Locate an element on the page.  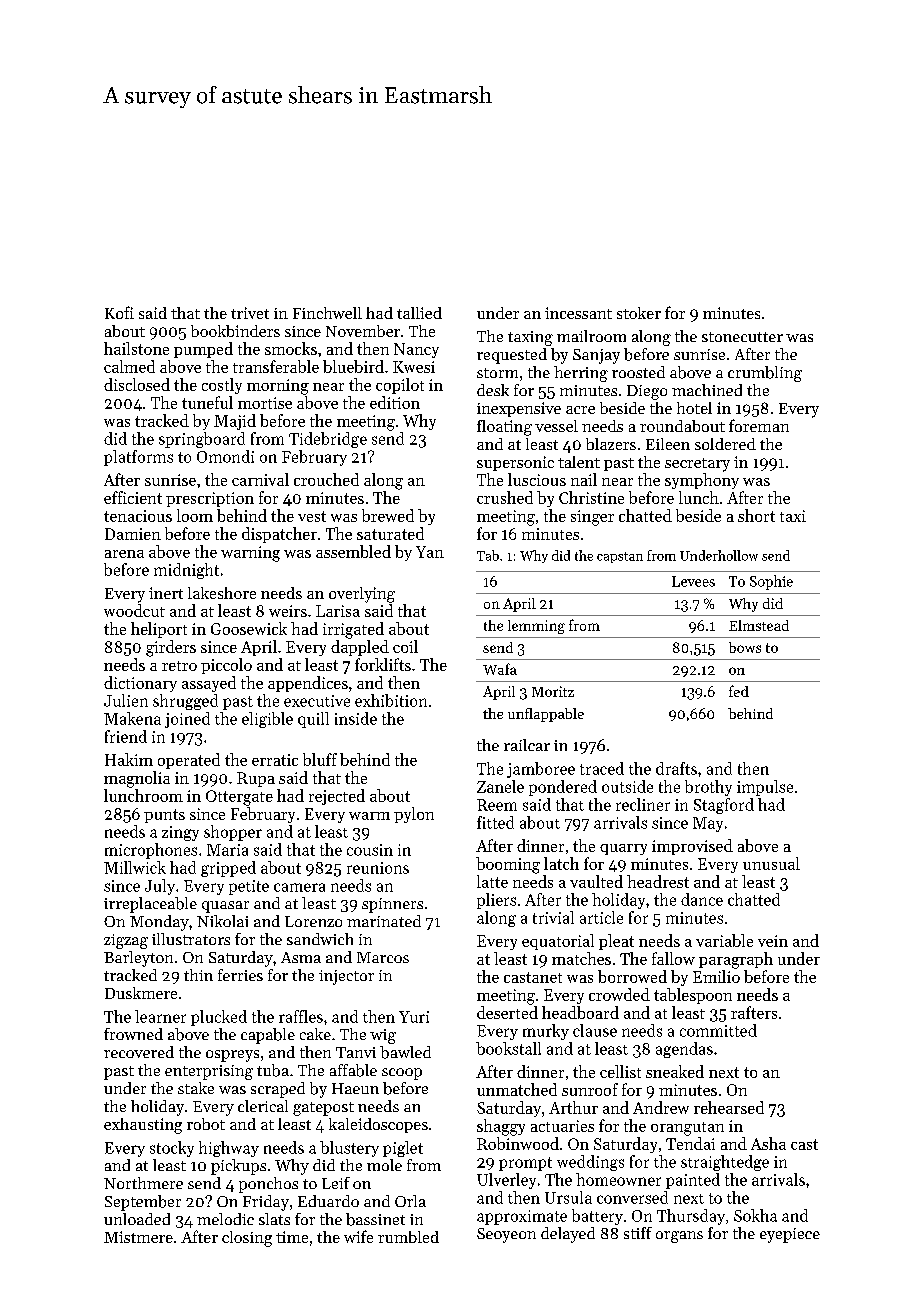
wig is located at coordinates (383, 1036).
